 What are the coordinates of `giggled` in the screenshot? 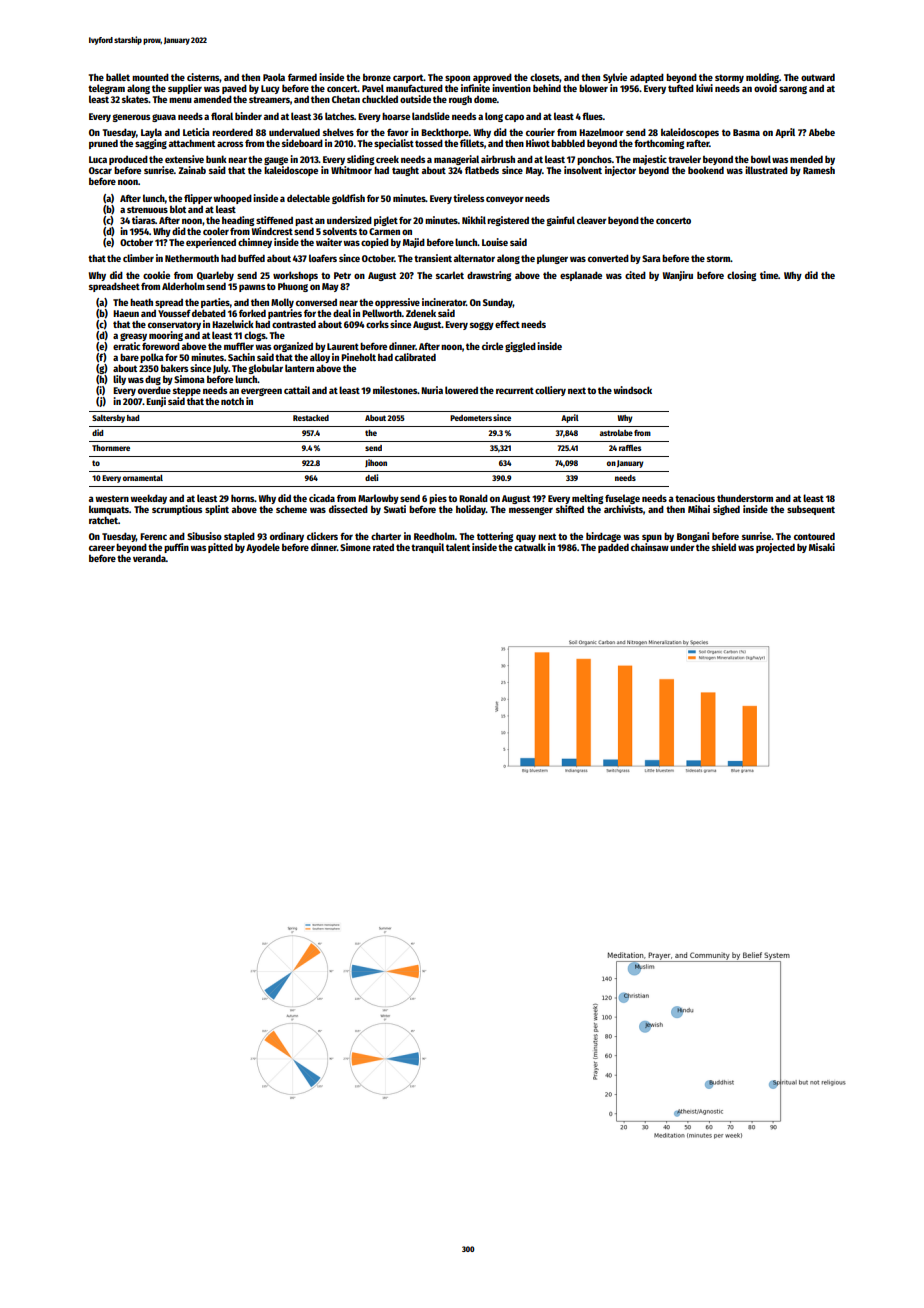 It's located at (520, 347).
